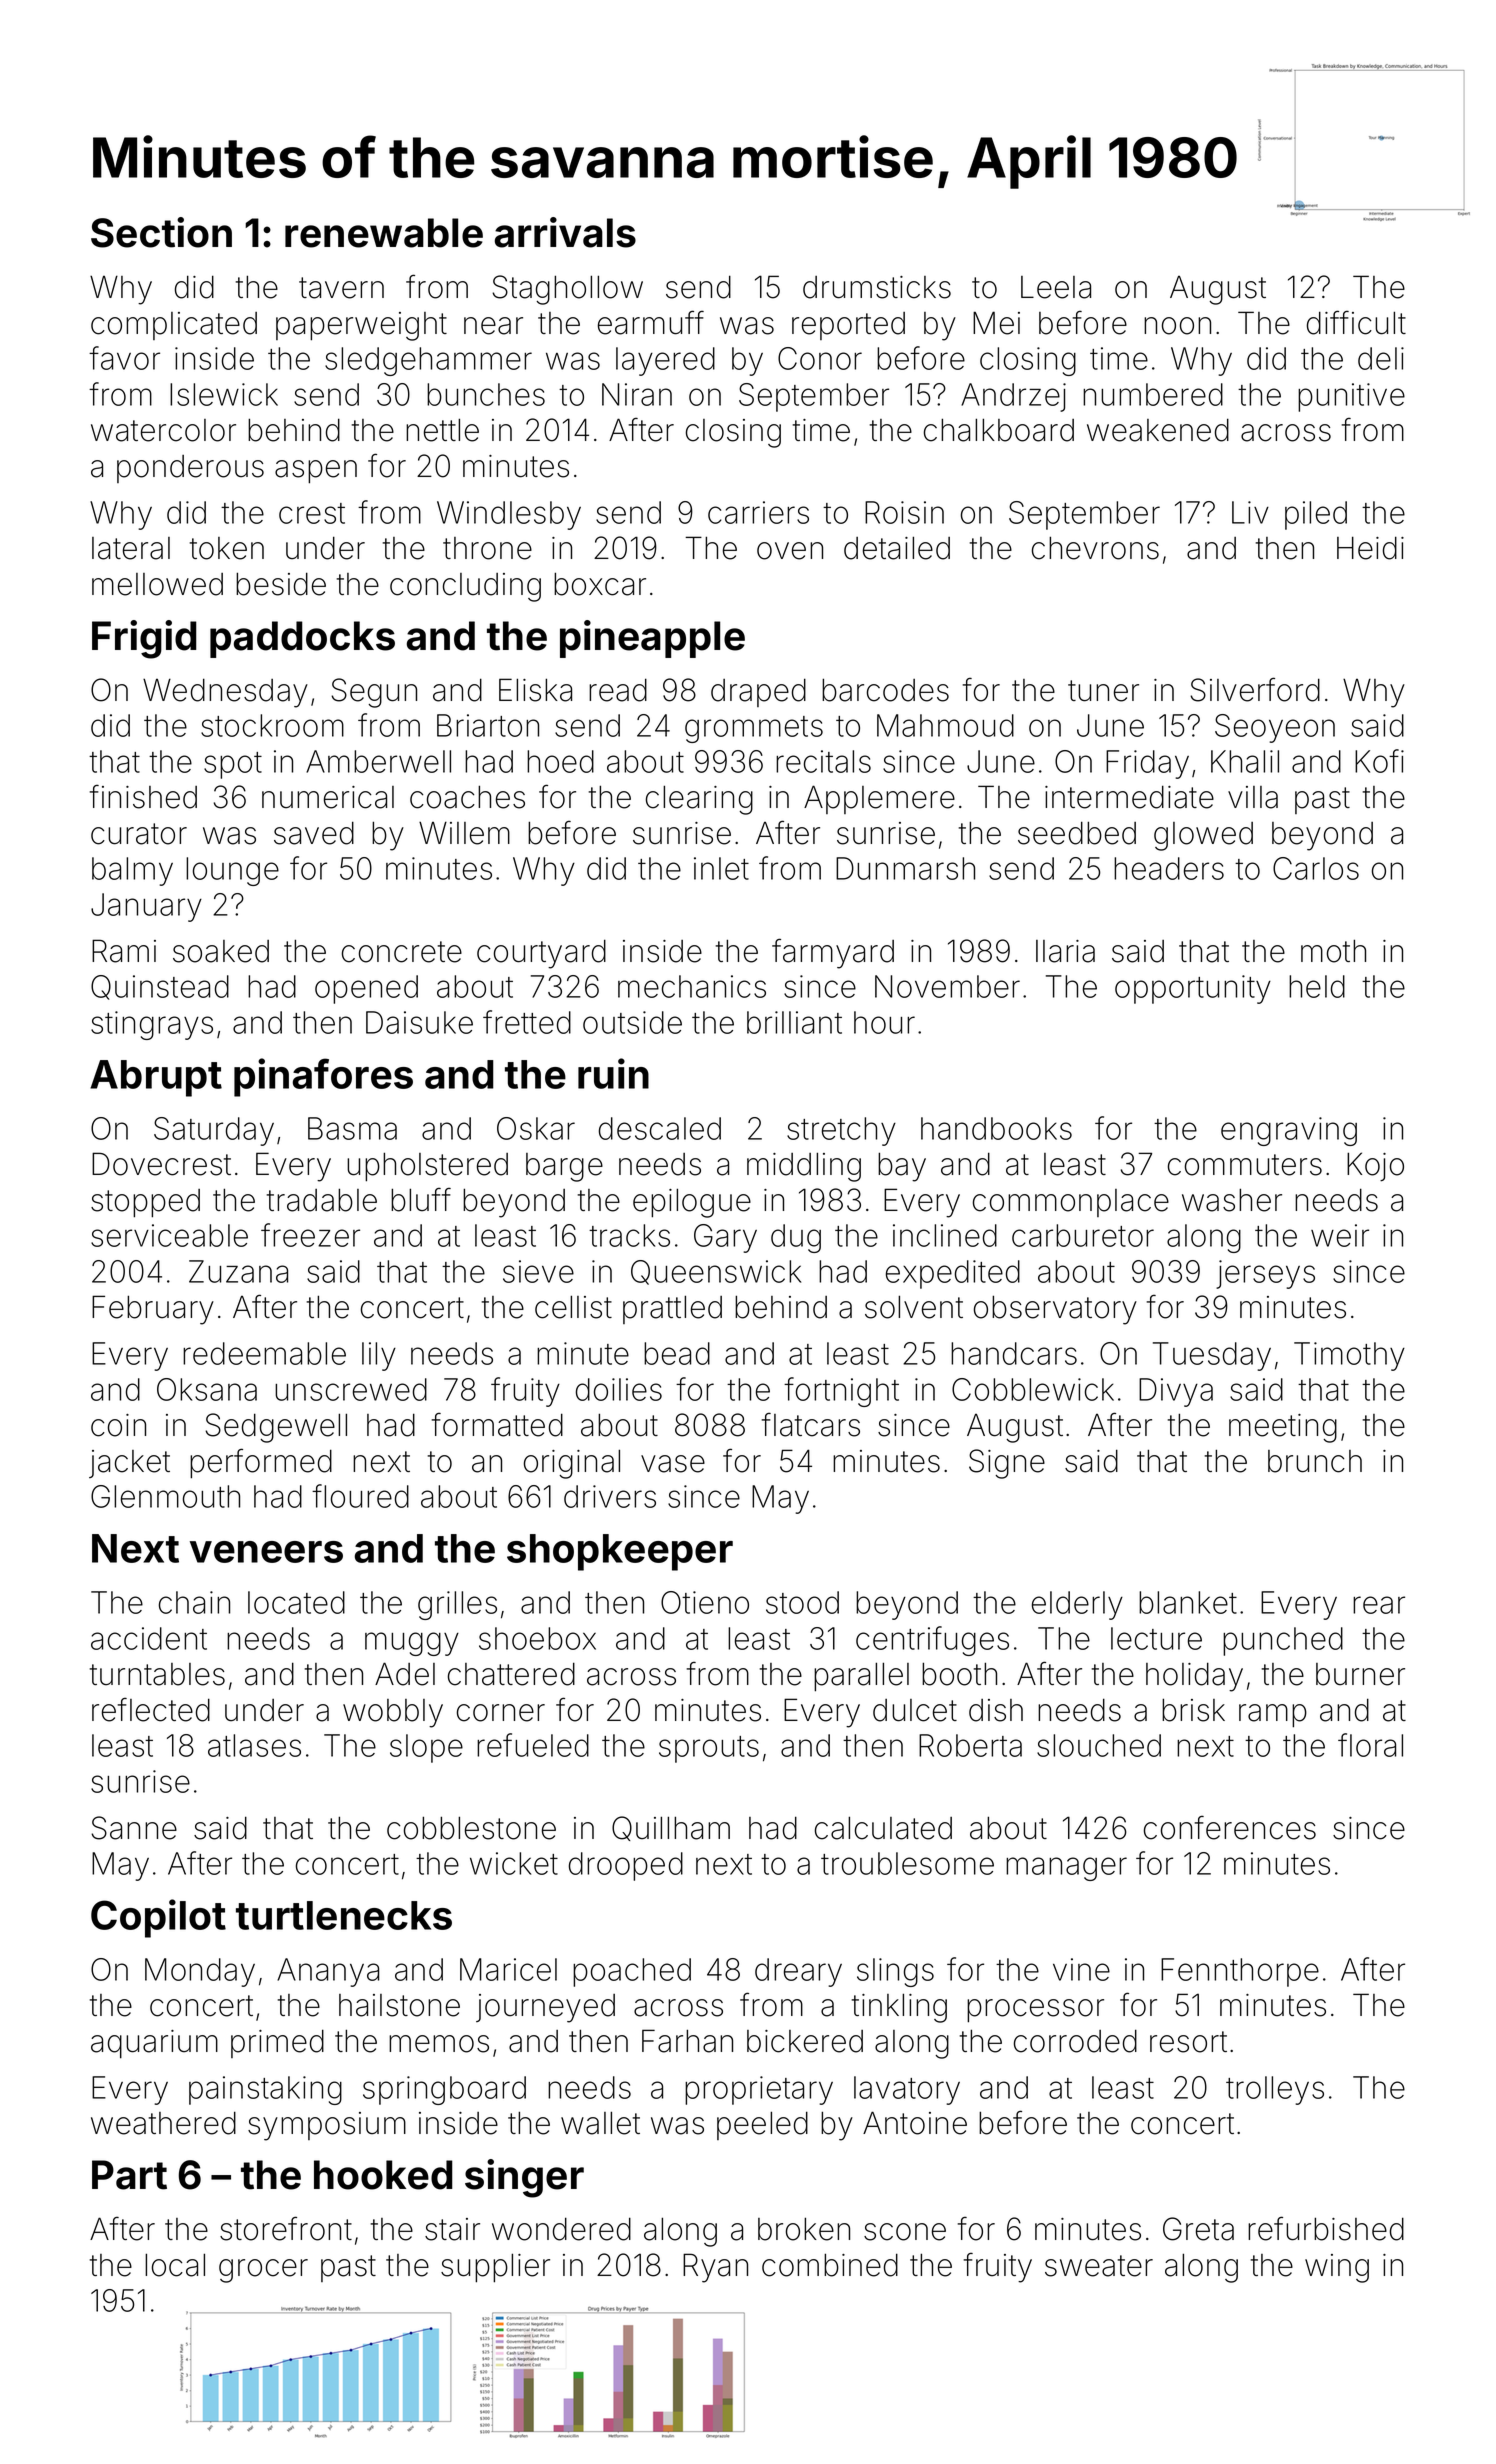 The height and width of the screenshot is (2464, 1496). Describe the element at coordinates (1232, 1200) in the screenshot. I see `washer` at that location.
